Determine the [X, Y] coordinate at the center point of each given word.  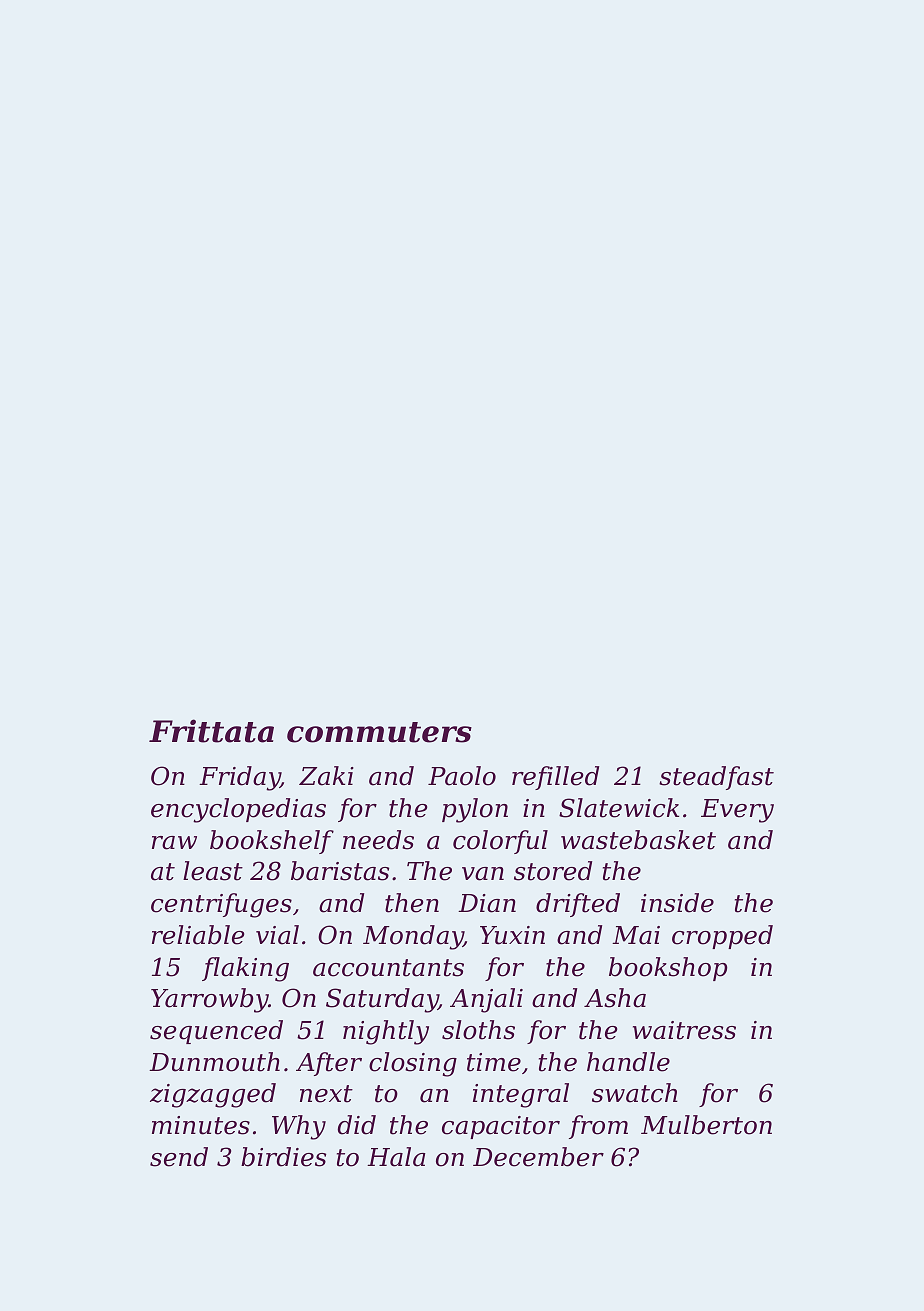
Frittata [211, 731]
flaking [245, 969]
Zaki [326, 776]
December [538, 1157]
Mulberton [706, 1125]
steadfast [716, 778]
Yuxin [512, 935]
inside [677, 903]
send [179, 1157]
